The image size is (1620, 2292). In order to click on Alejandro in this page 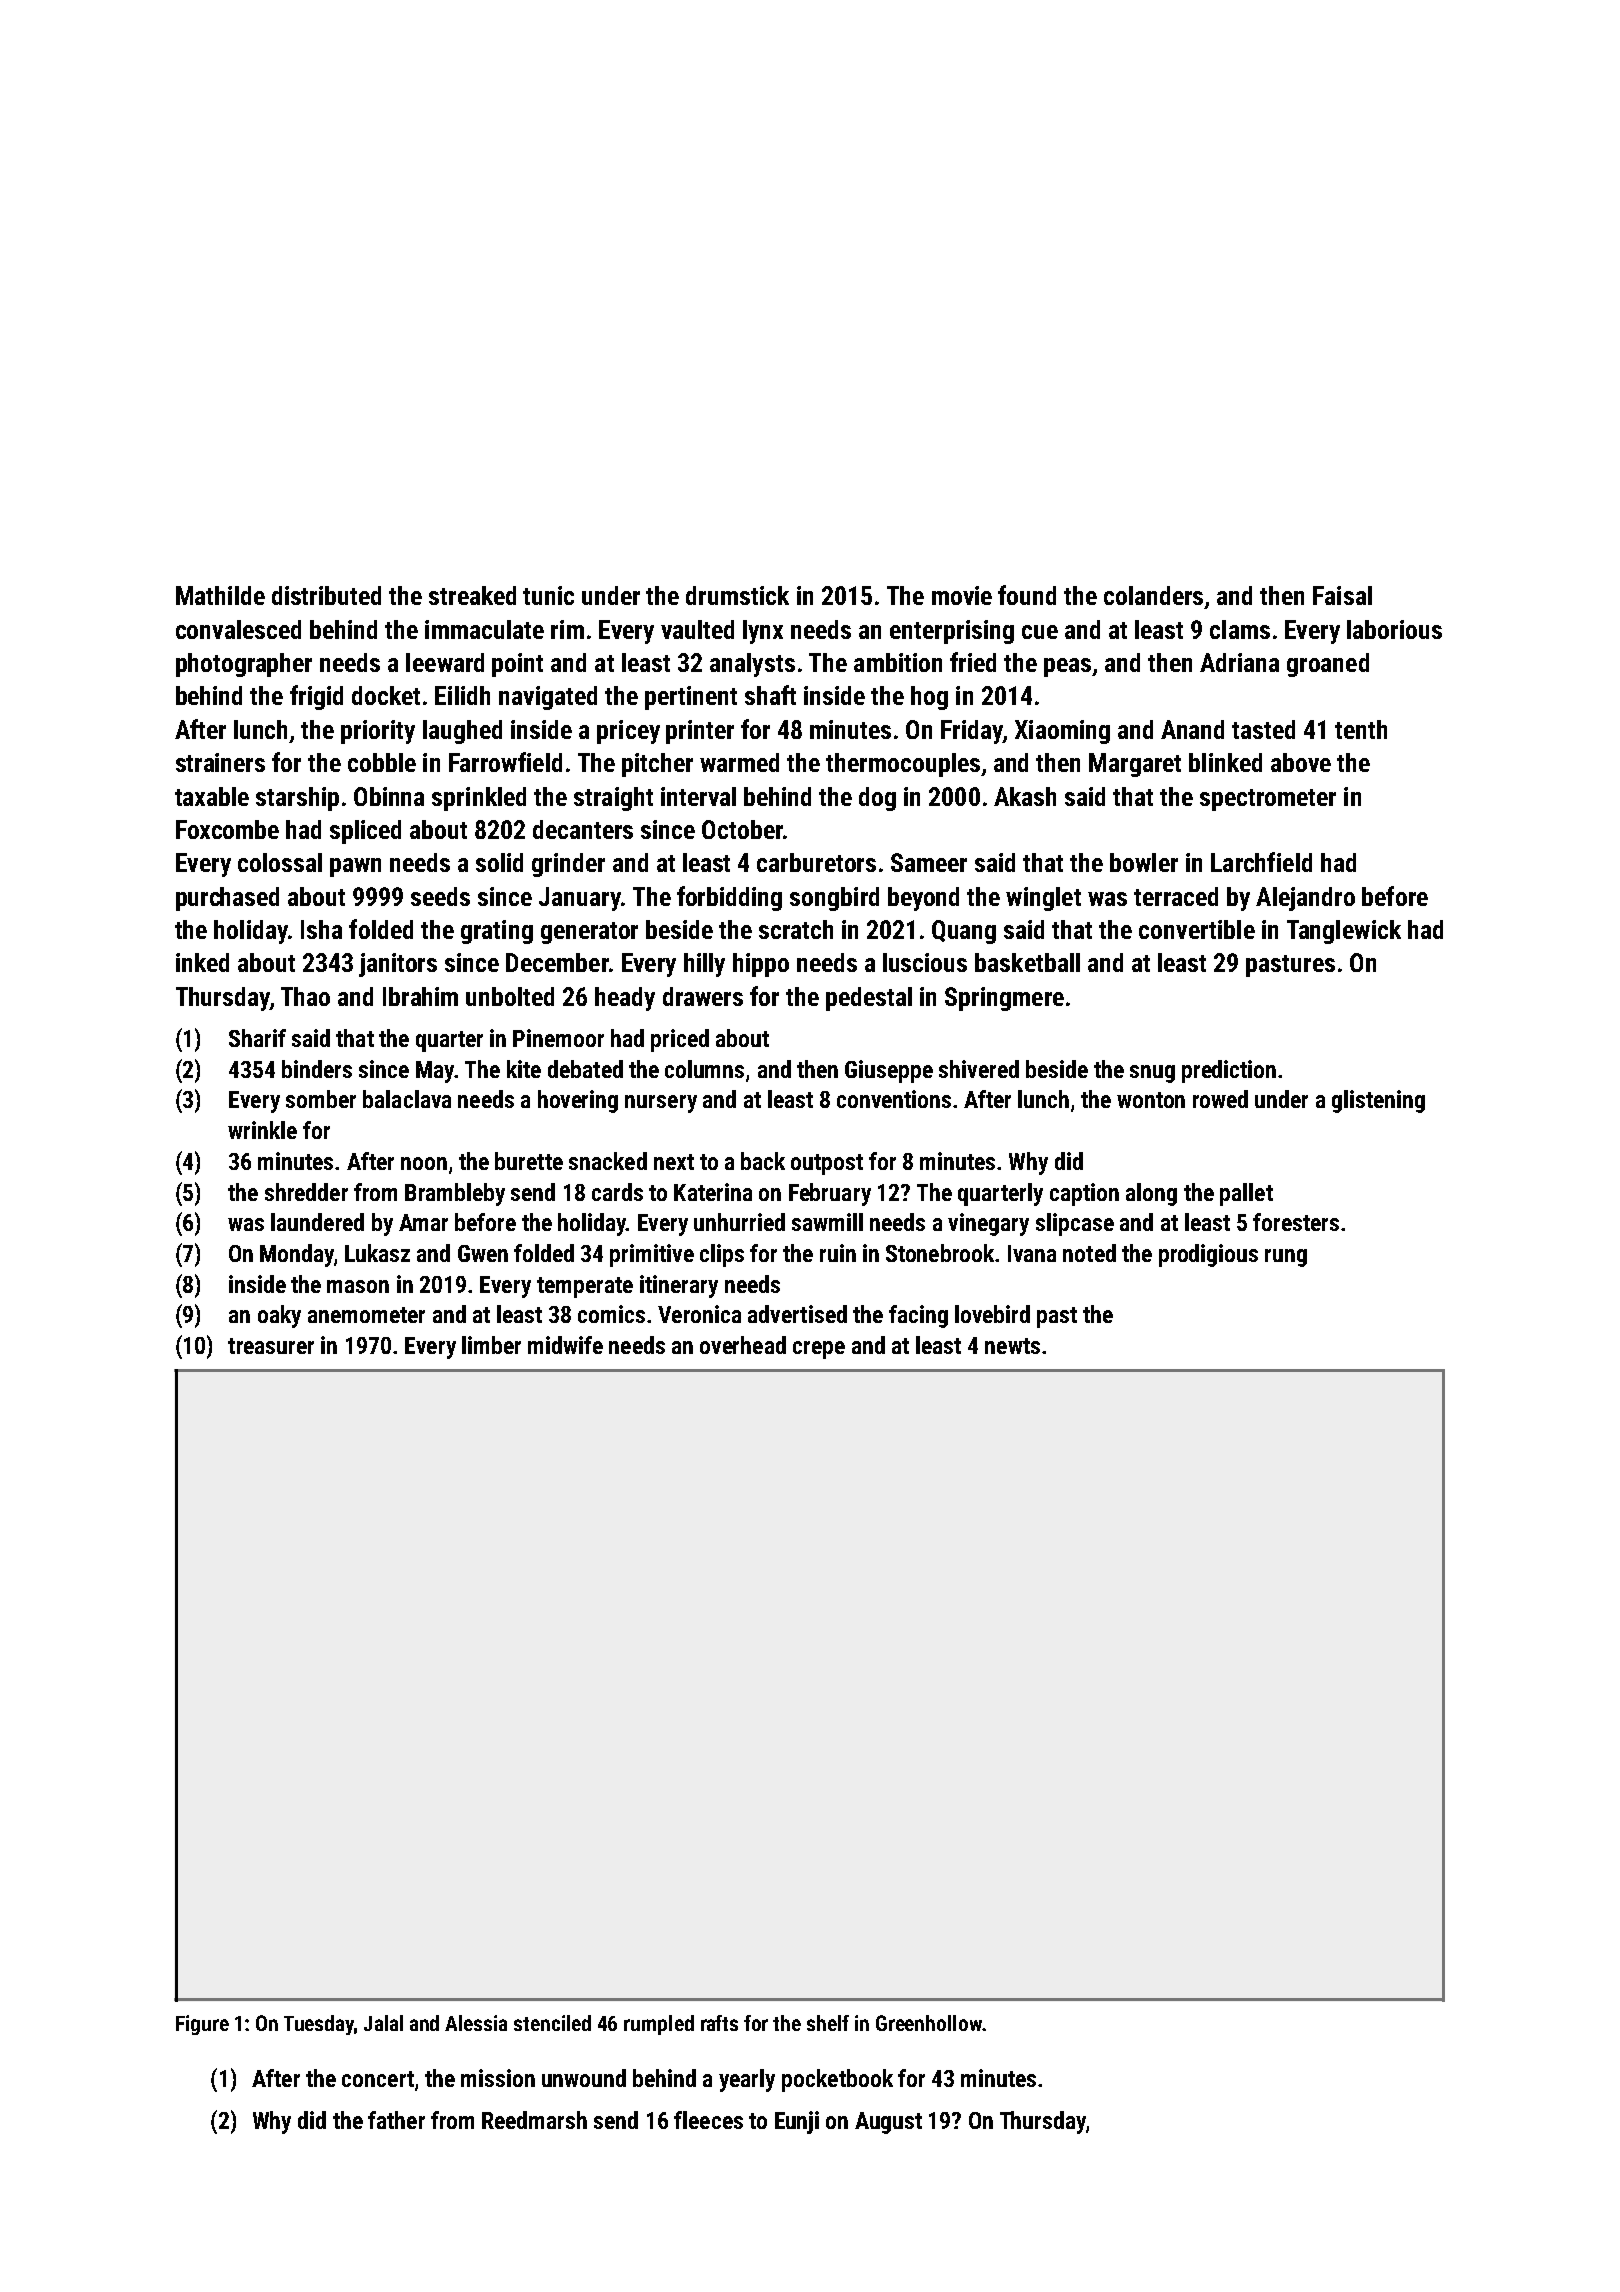, I will do `click(1305, 899)`.
